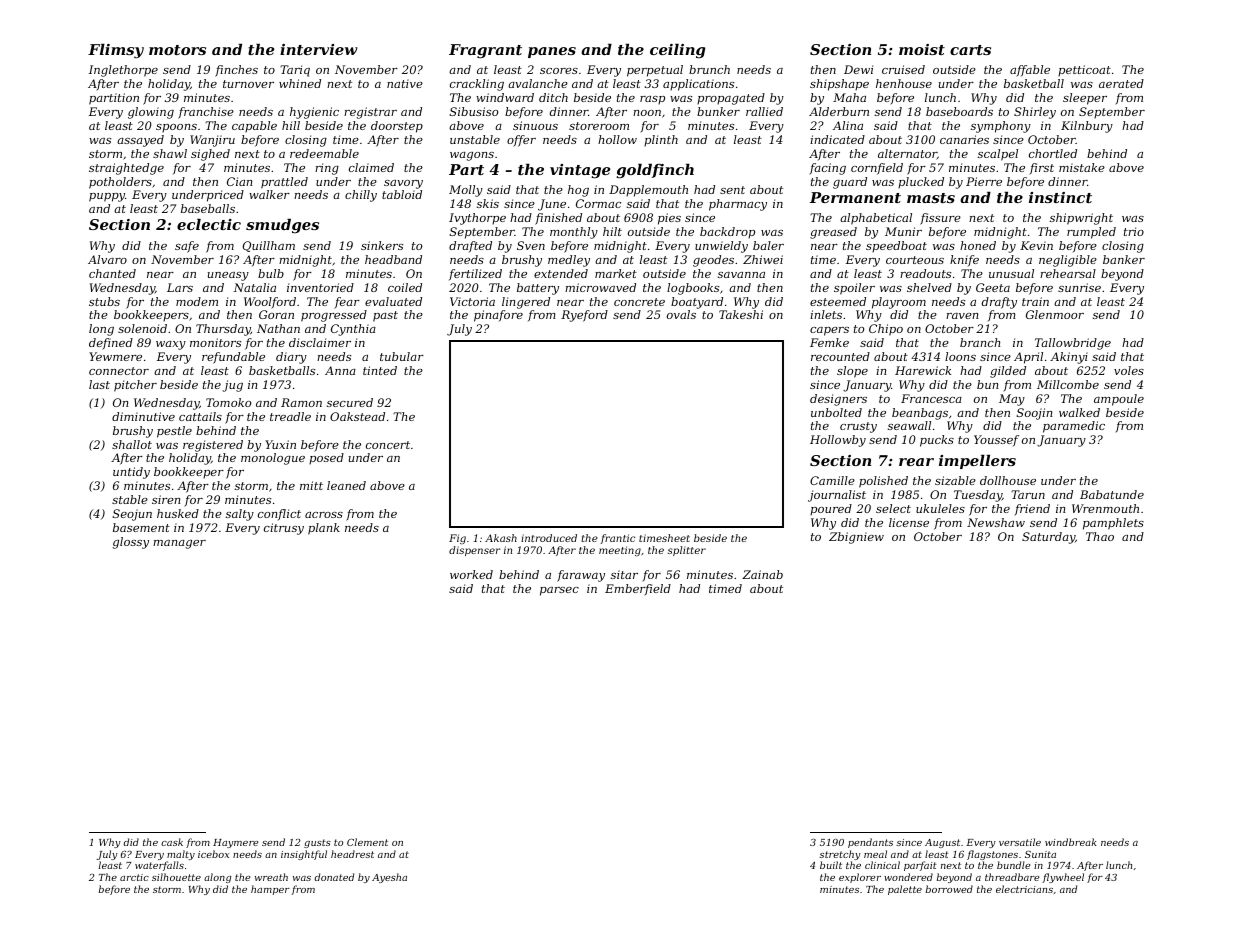  I want to click on ovals, so click(681, 314).
